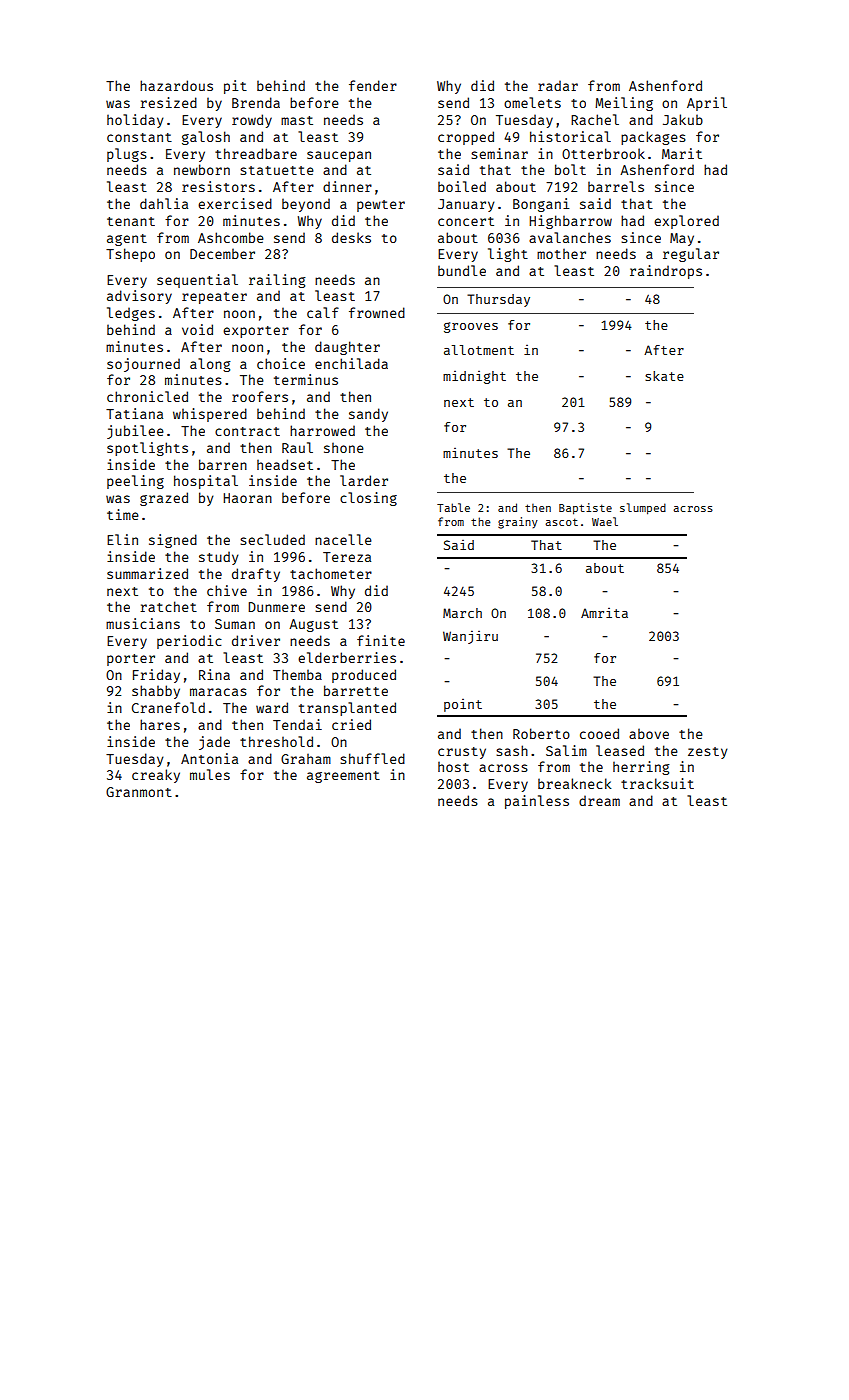  What do you see at coordinates (682, 153) in the page?
I see `Marit` at bounding box center [682, 153].
